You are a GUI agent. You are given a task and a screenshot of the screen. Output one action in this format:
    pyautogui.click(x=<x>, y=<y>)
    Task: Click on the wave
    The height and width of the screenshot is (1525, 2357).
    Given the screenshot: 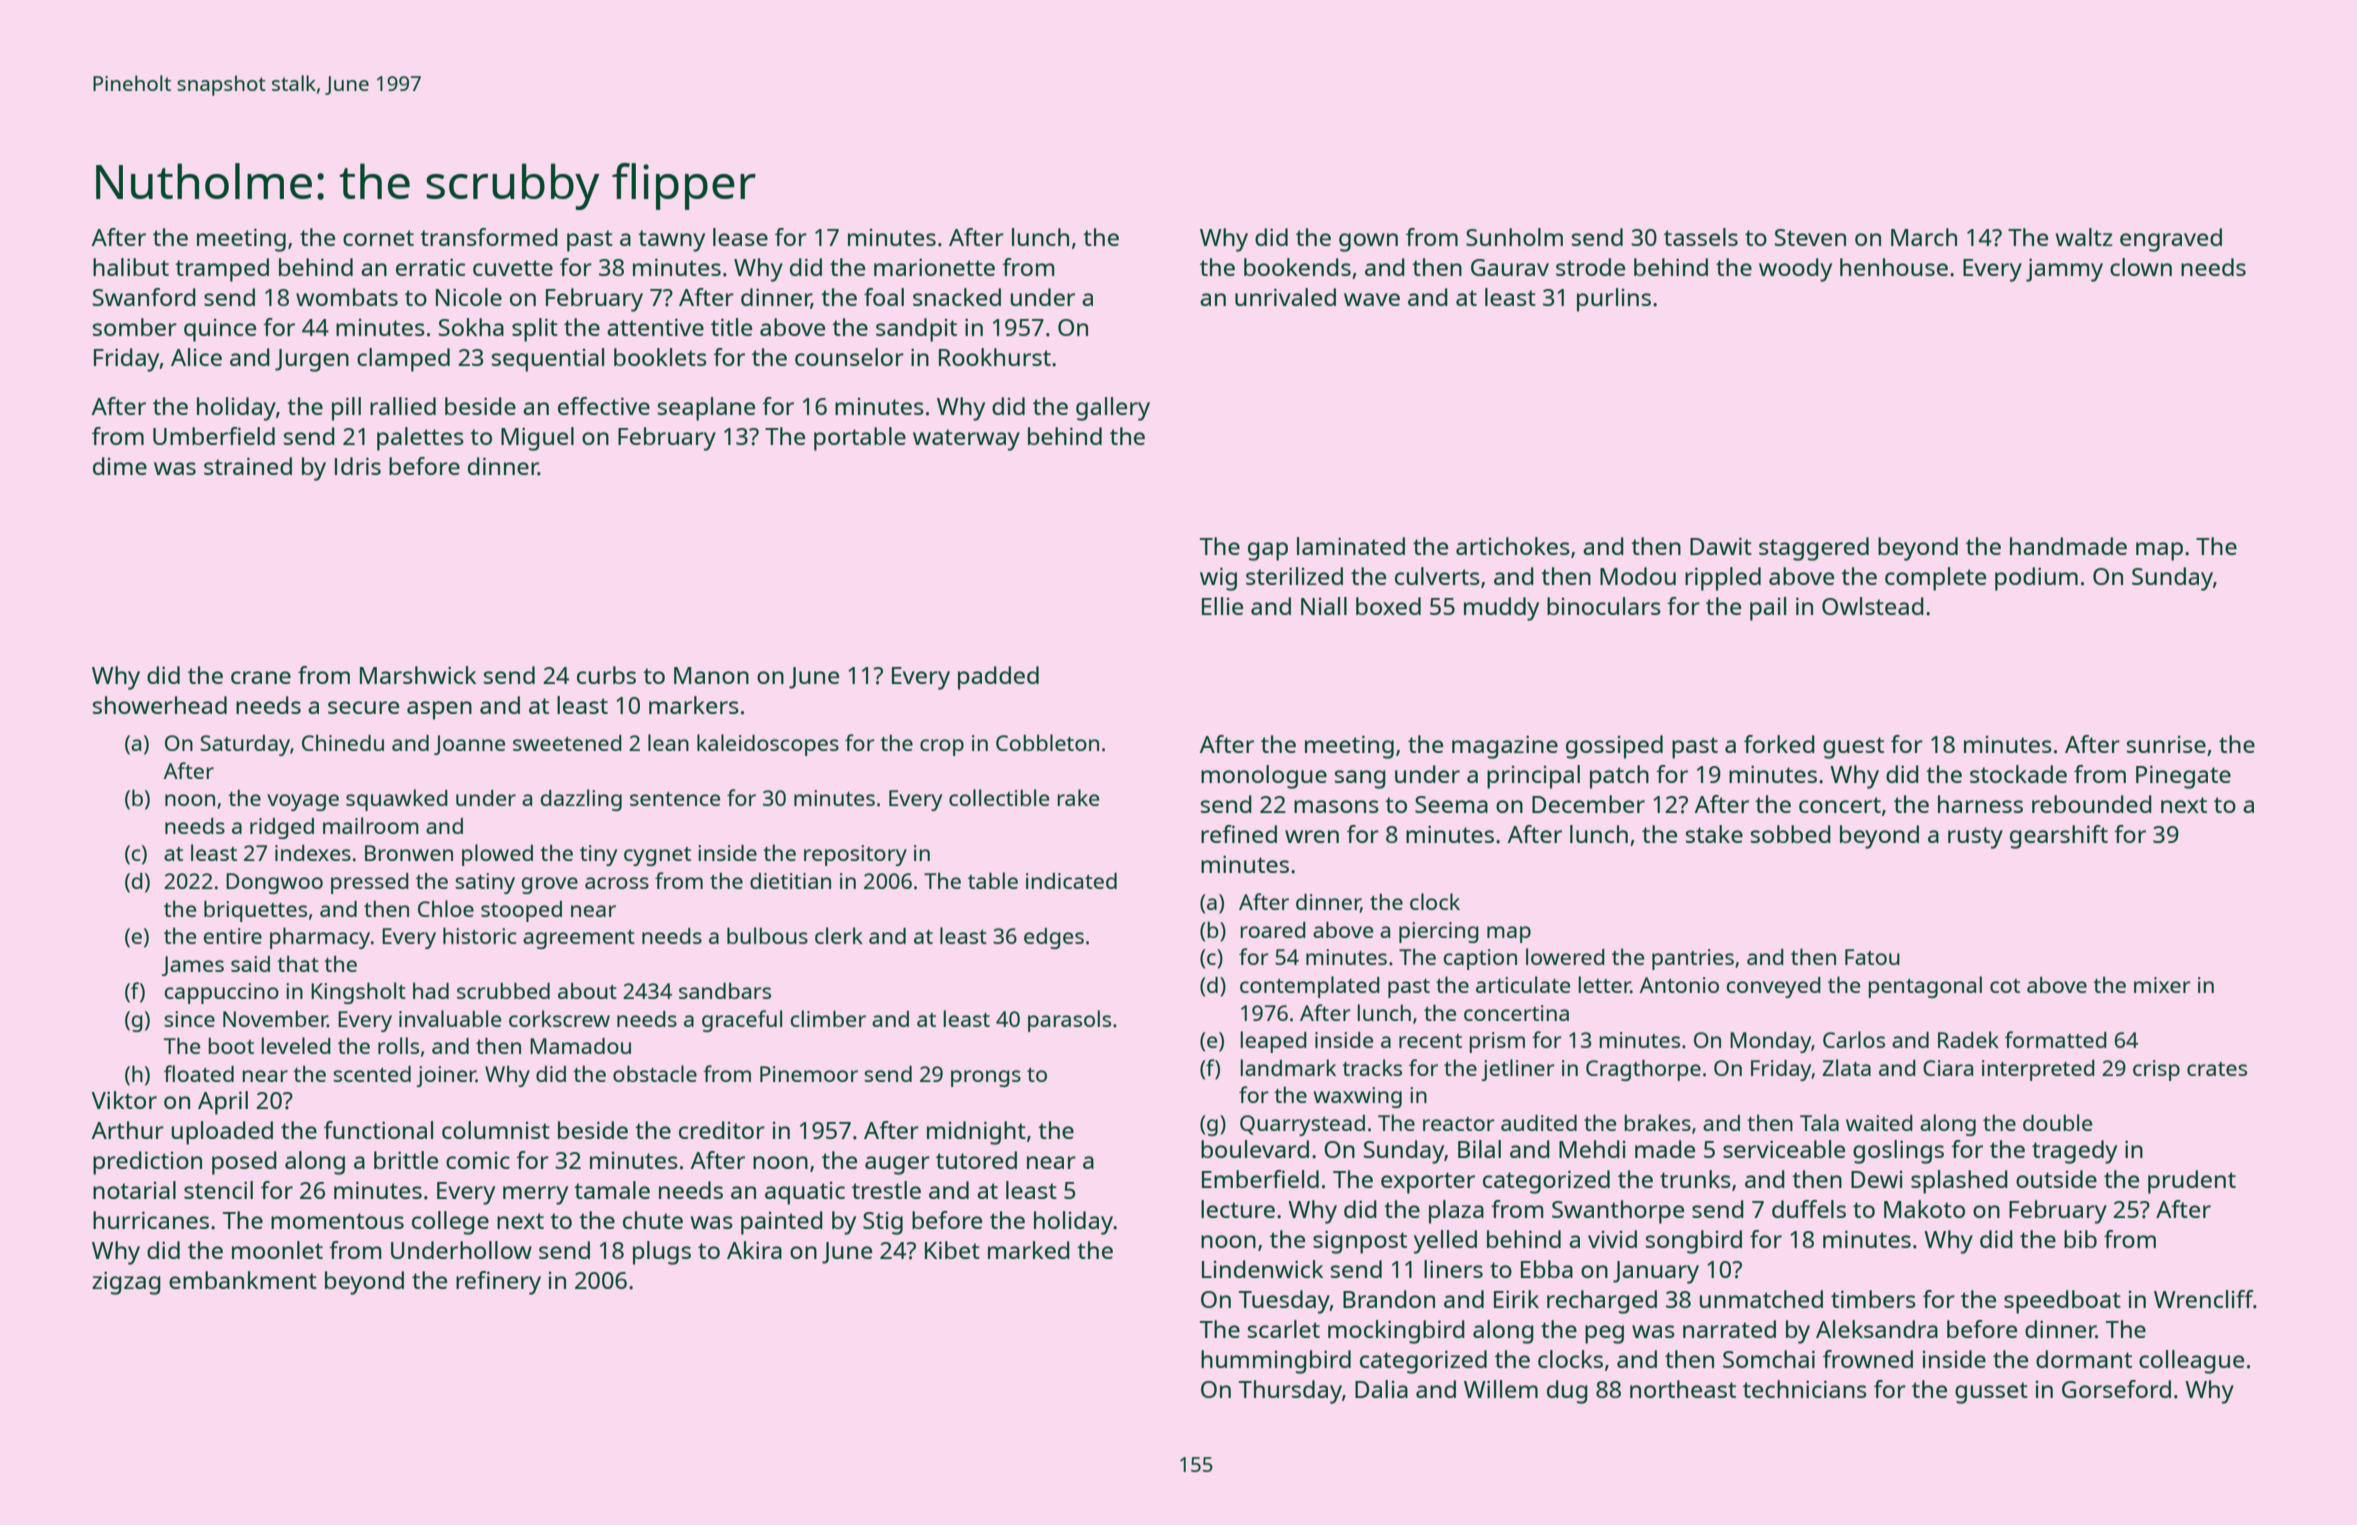 What is the action you would take?
    pyautogui.click(x=1372, y=299)
